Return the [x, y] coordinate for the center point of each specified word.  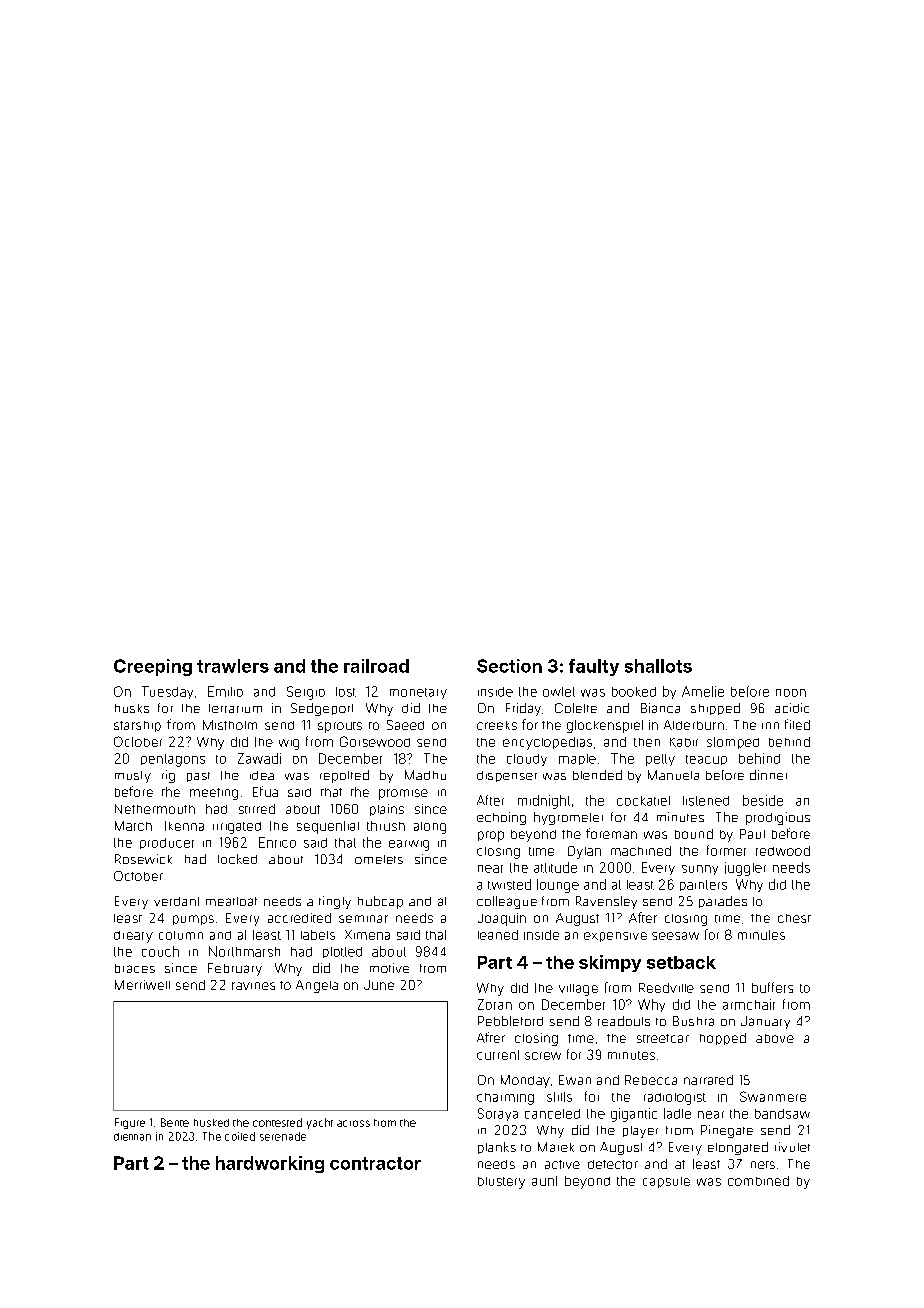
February [235, 969]
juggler [745, 869]
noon [791, 693]
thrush [386, 826]
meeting [214, 794]
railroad [376, 666]
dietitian [132, 1137]
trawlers [233, 666]
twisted [509, 884]
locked [237, 859]
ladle [677, 1113]
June [379, 985]
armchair [749, 1004]
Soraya [498, 1114]
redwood [783, 851]
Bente [175, 1122]
